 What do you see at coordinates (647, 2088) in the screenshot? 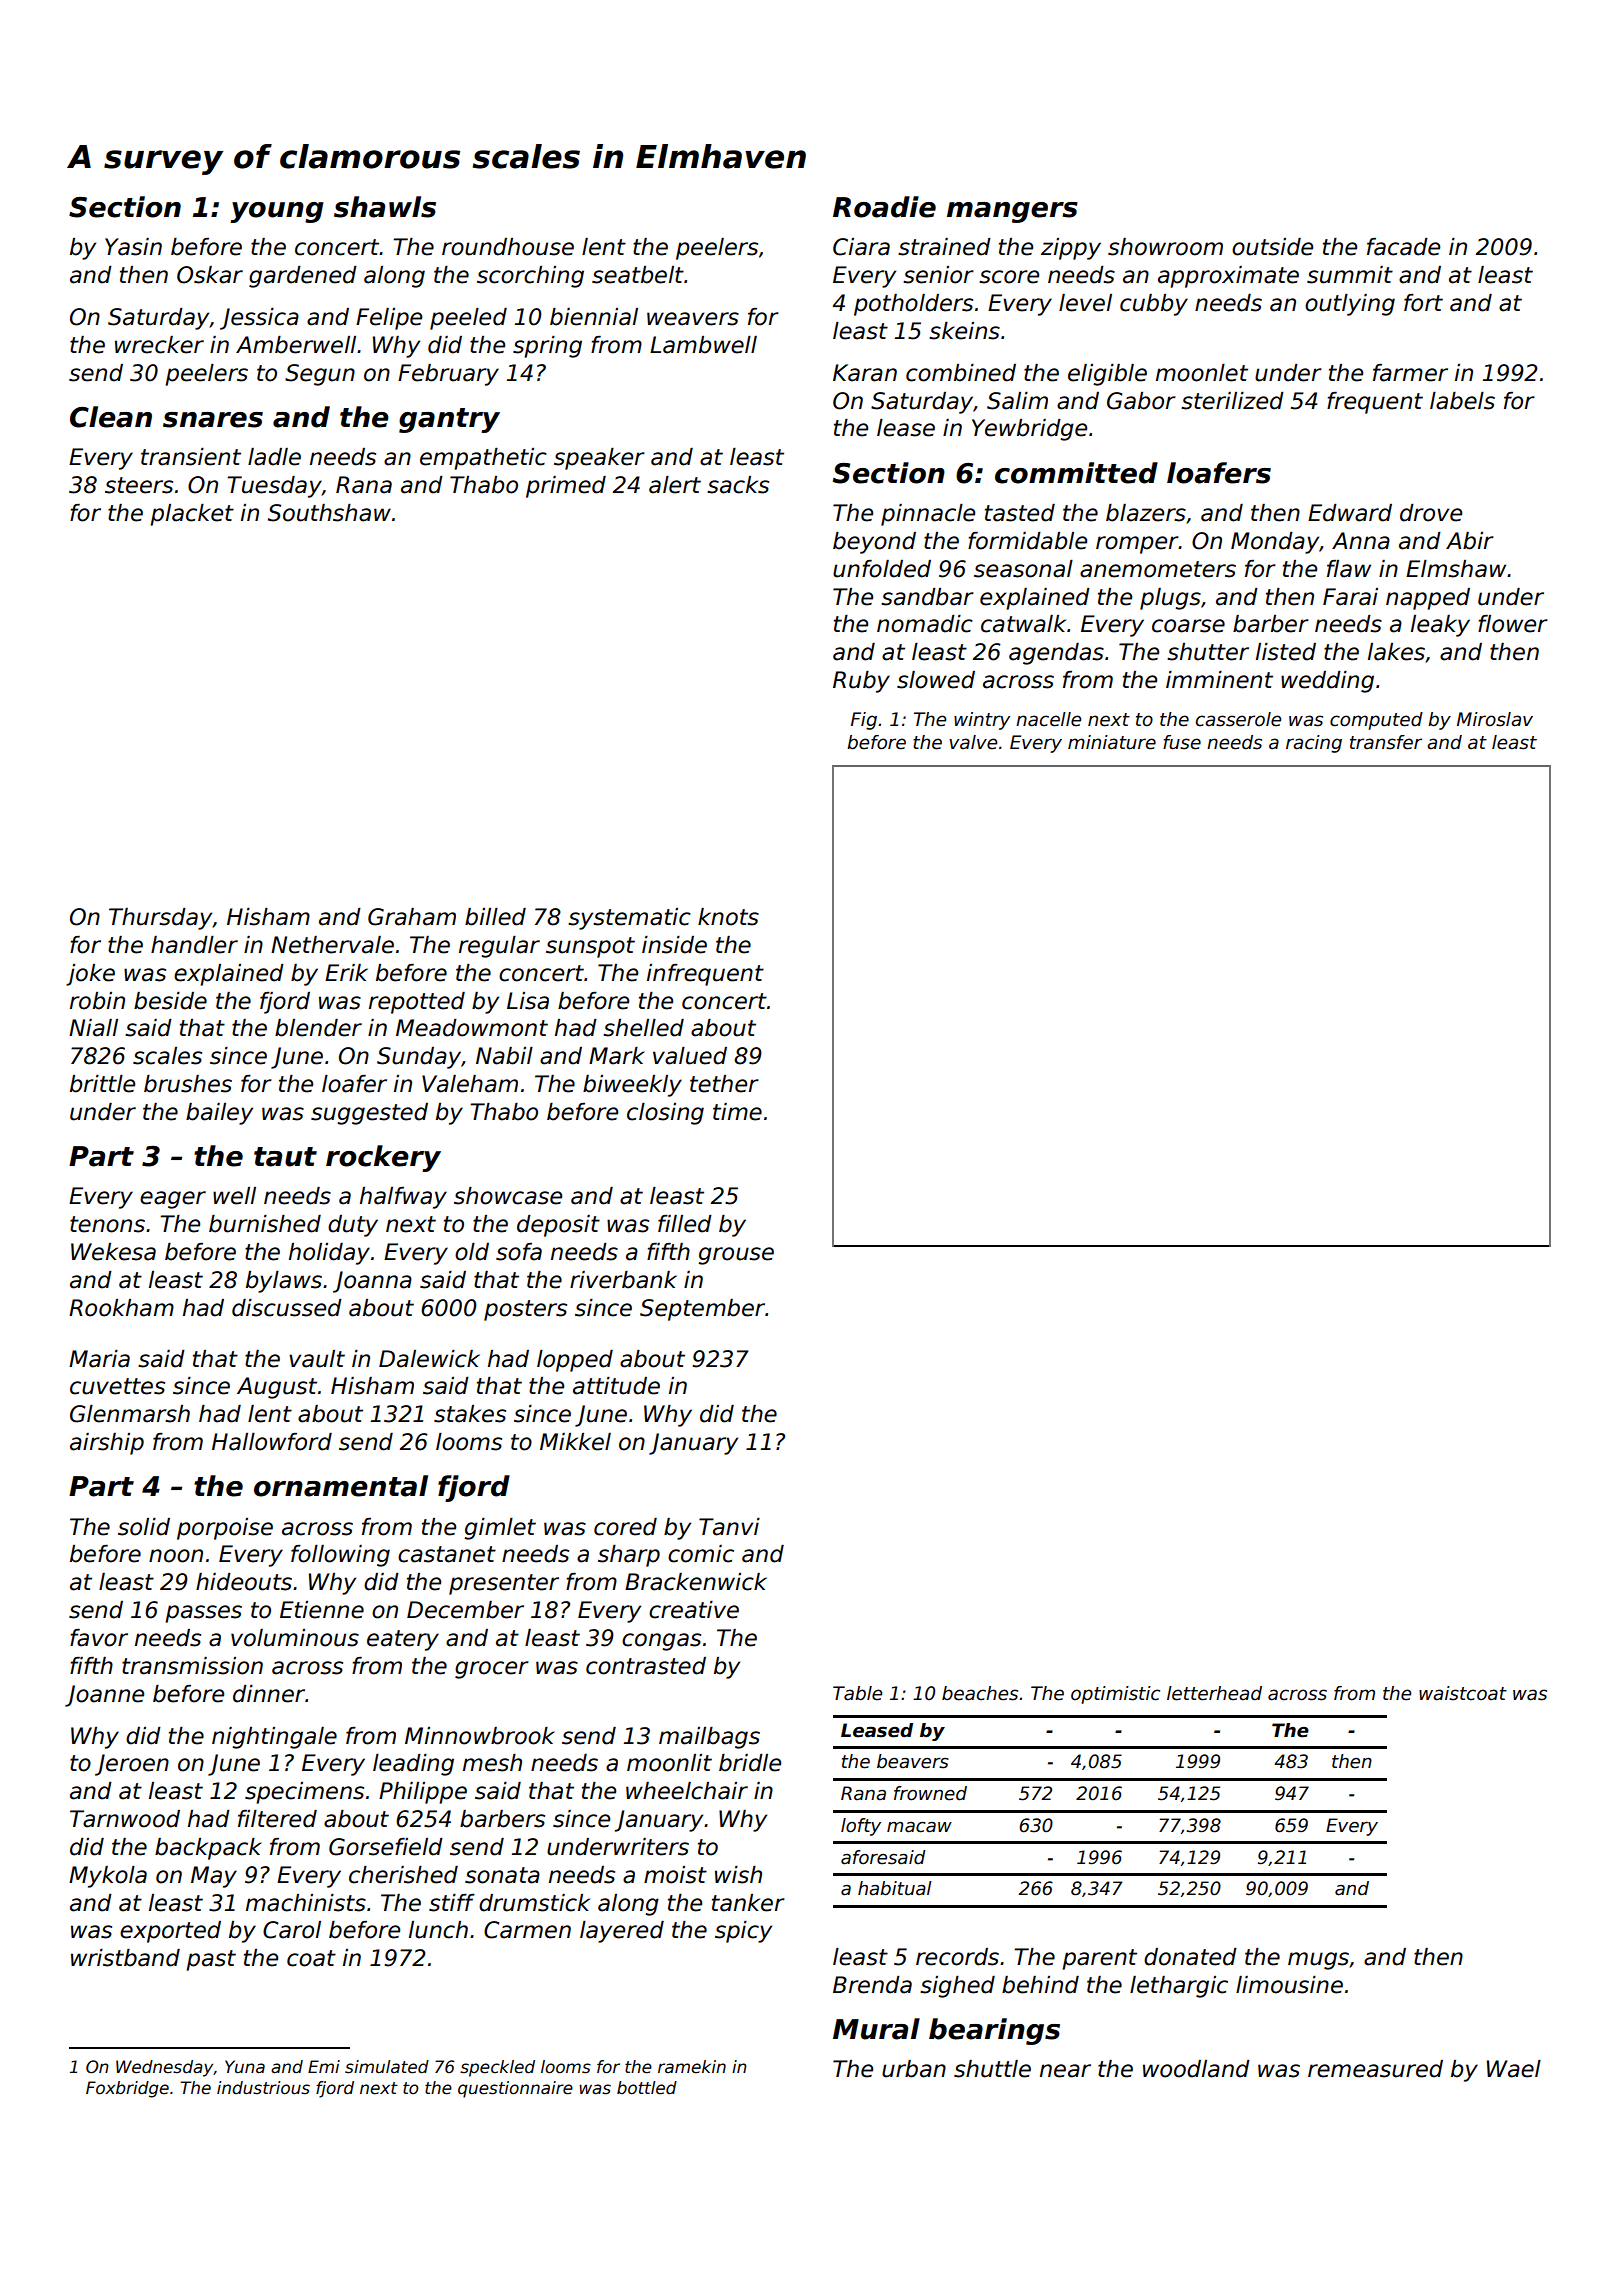
I see `bottled` at bounding box center [647, 2088].
